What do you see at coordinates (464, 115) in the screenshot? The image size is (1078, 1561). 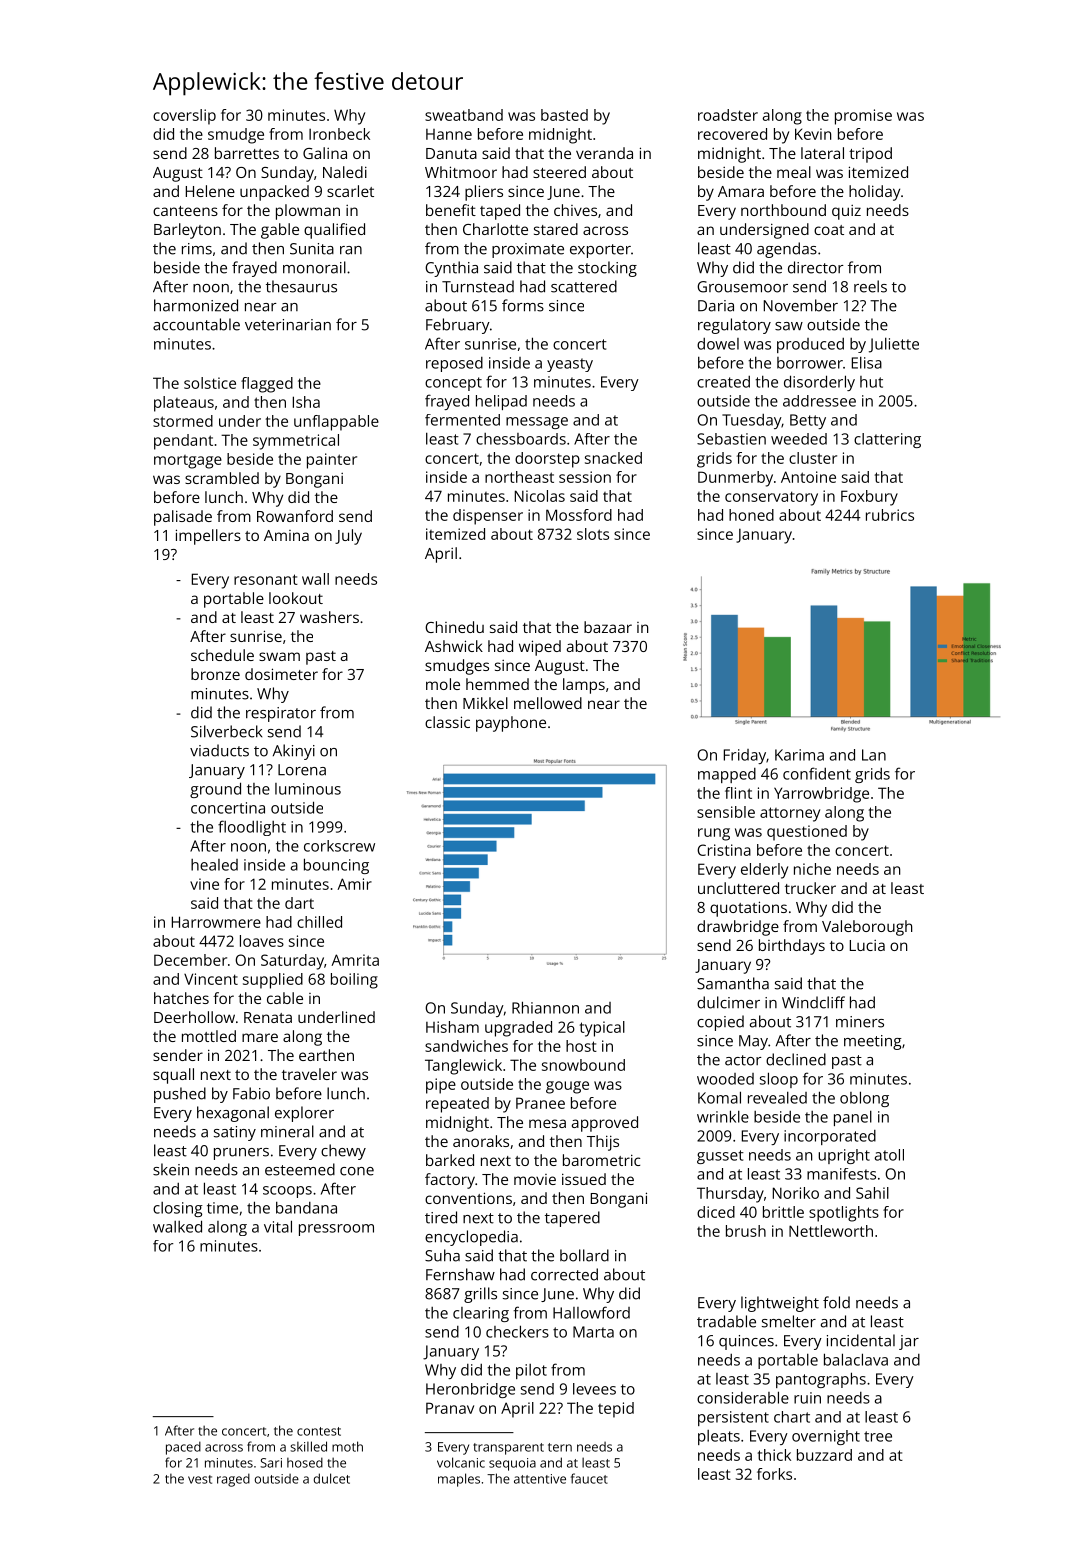 I see `sweatband` at bounding box center [464, 115].
